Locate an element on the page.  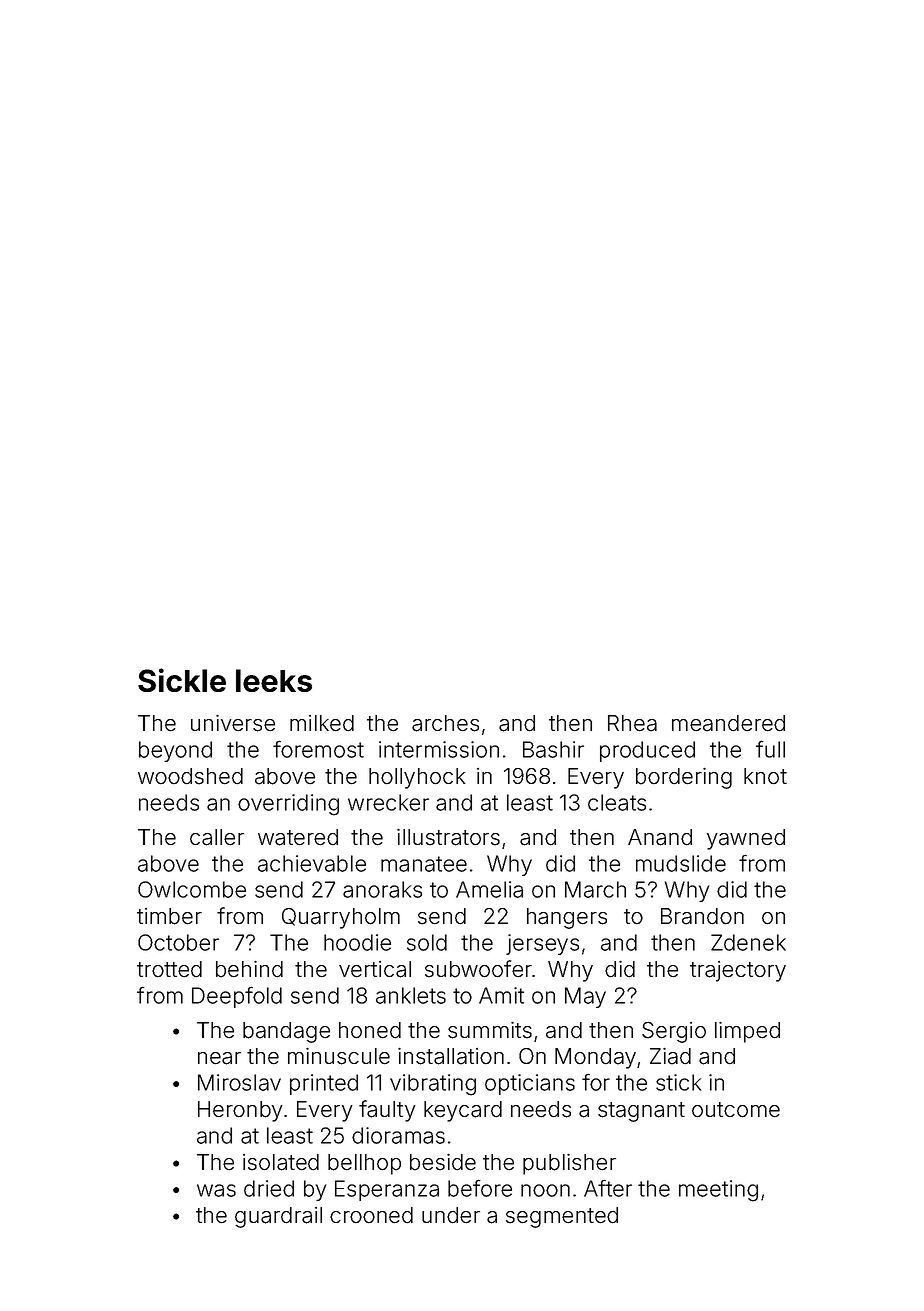
behind is located at coordinates (249, 969).
